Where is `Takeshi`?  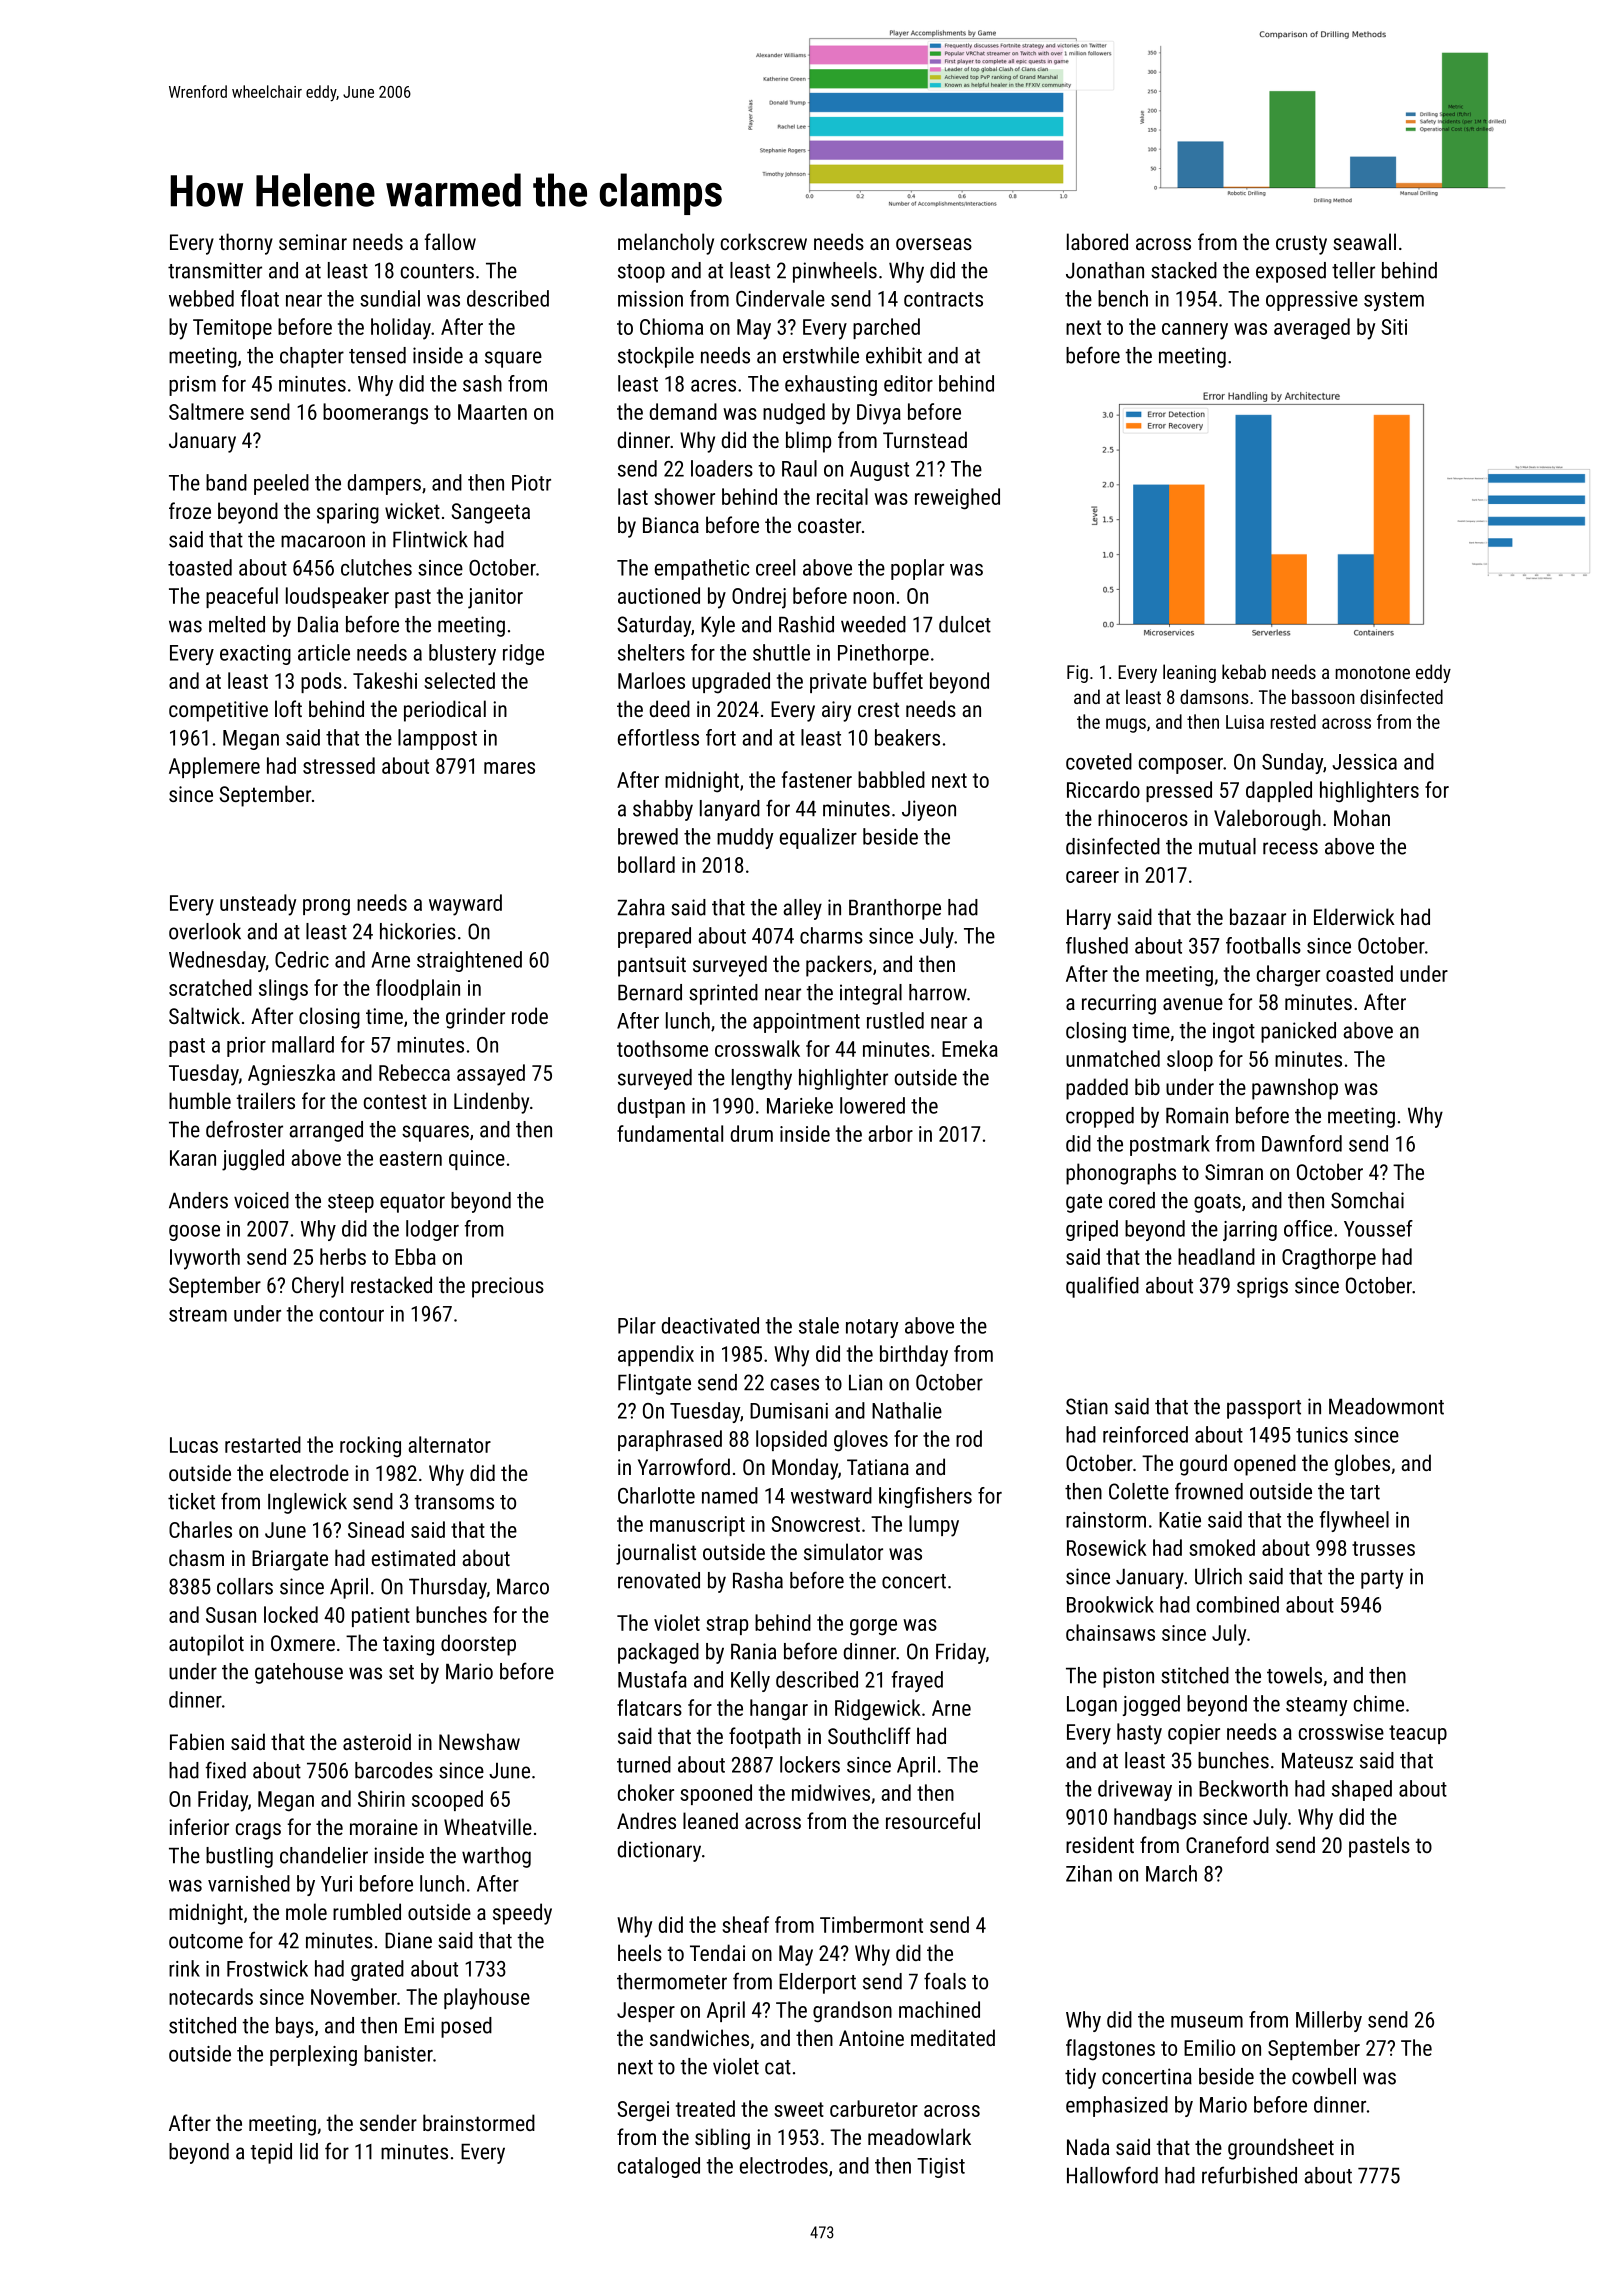
Takeshi is located at coordinates (385, 680).
